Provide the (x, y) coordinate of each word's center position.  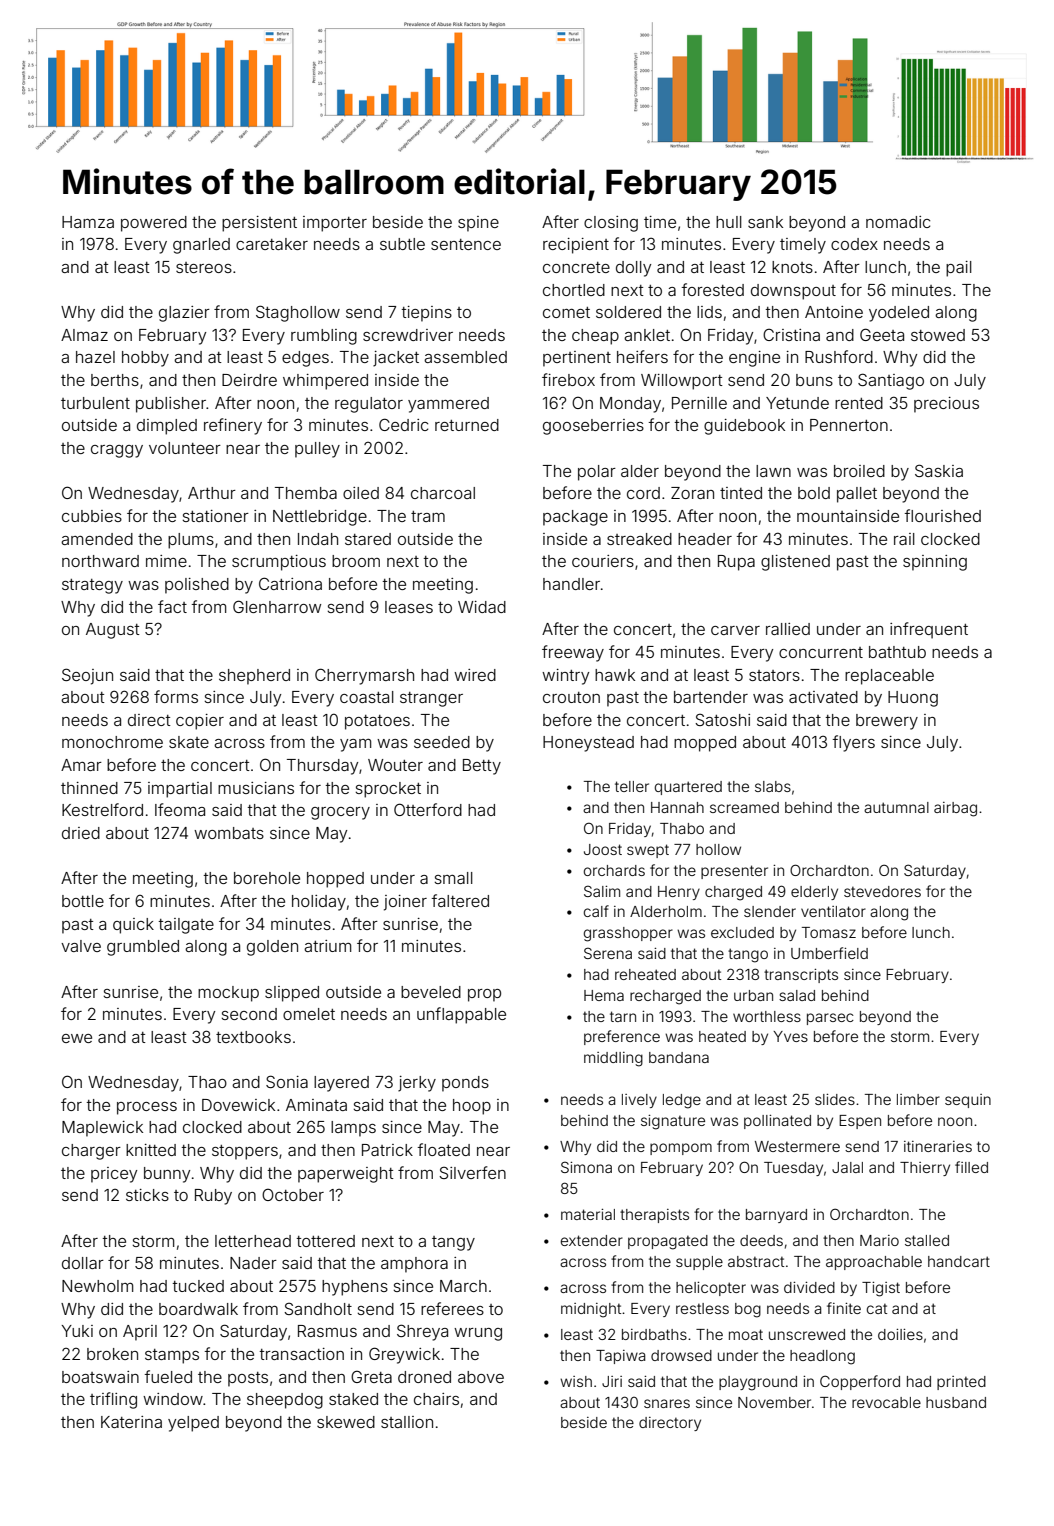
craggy (117, 451)
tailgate (186, 926)
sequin (968, 1101)
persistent (259, 224)
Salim (602, 891)
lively (639, 1101)
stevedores (882, 891)
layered (341, 1084)
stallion (407, 1422)
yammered (448, 405)
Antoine (834, 312)
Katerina (131, 1422)
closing (611, 224)
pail (959, 269)
